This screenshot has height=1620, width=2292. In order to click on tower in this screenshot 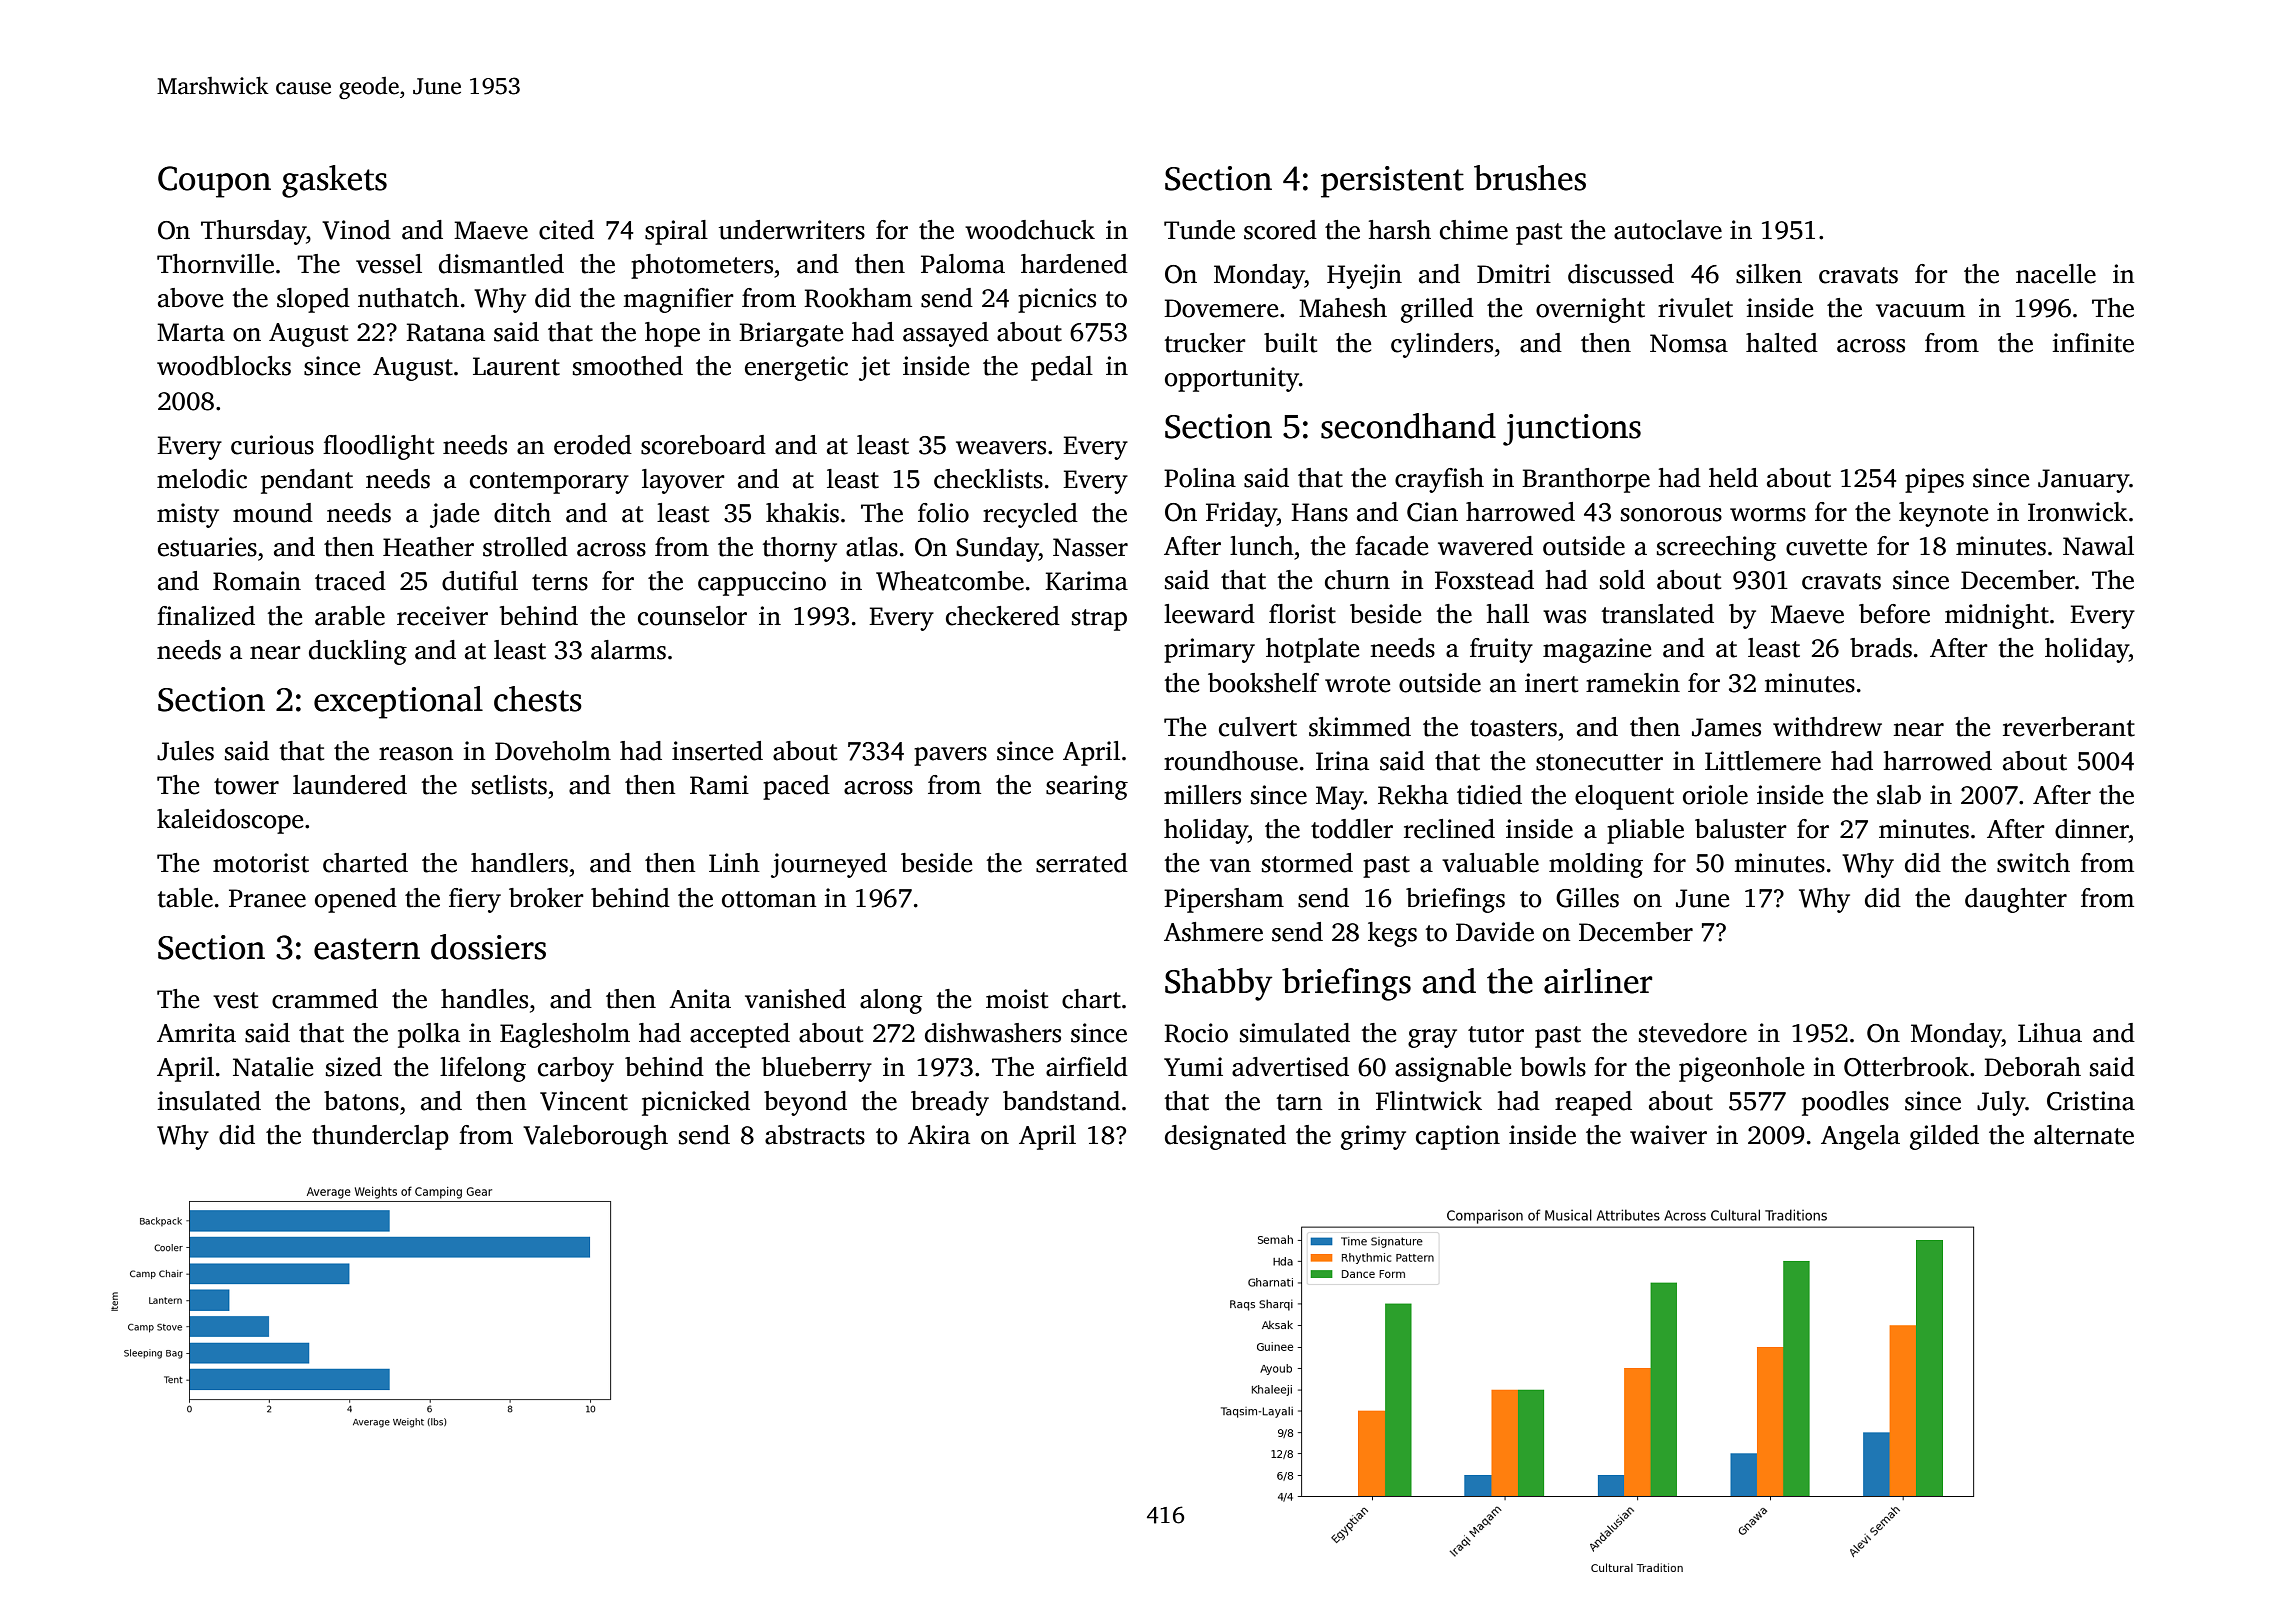, I will do `click(246, 786)`.
